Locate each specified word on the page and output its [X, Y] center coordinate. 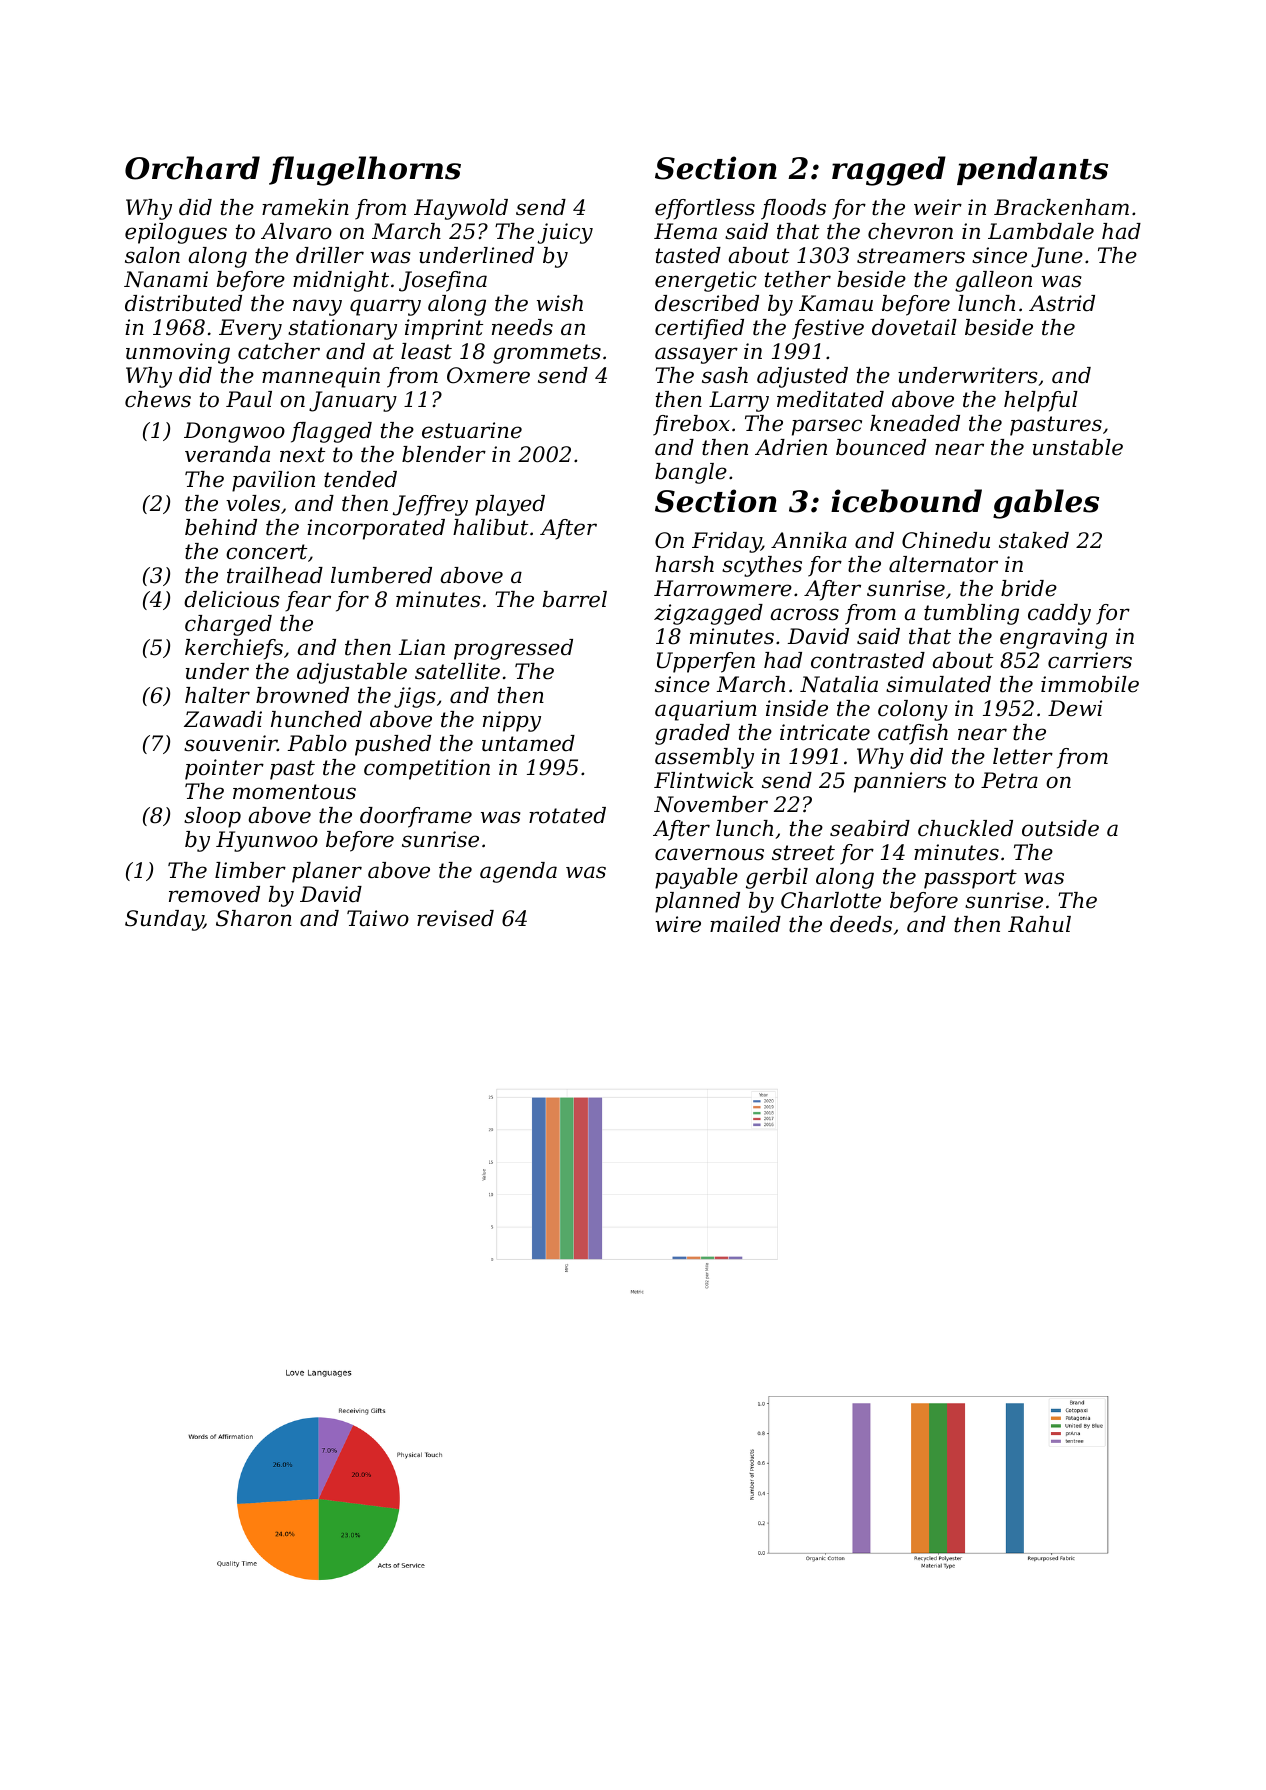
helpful [1041, 401]
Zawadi [223, 719]
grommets [547, 354]
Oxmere [488, 375]
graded [692, 734]
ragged [889, 171]
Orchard [192, 168]
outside [1060, 828]
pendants [1032, 170]
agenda [518, 872]
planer [327, 872]
